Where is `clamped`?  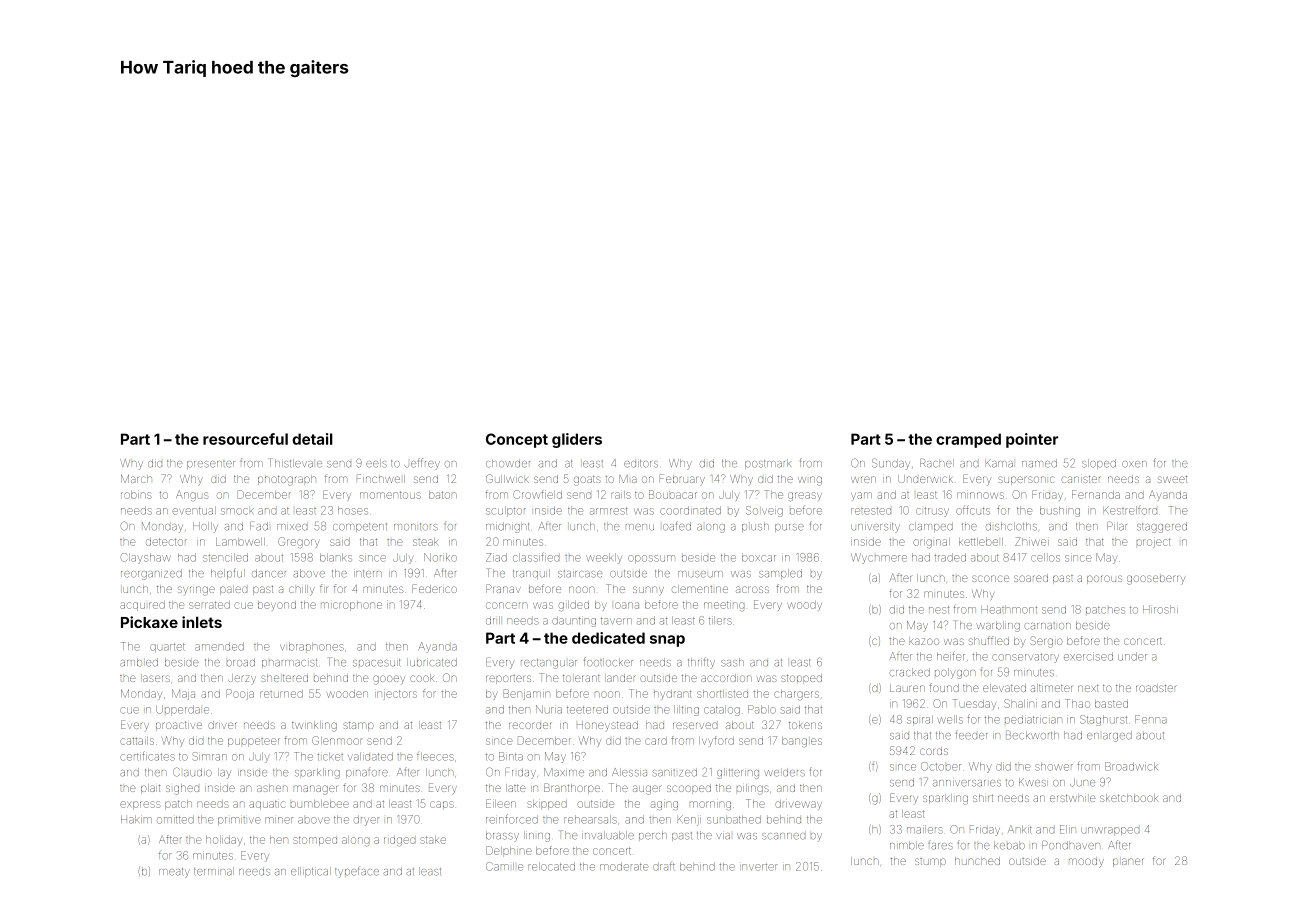
clamped is located at coordinates (931, 527).
